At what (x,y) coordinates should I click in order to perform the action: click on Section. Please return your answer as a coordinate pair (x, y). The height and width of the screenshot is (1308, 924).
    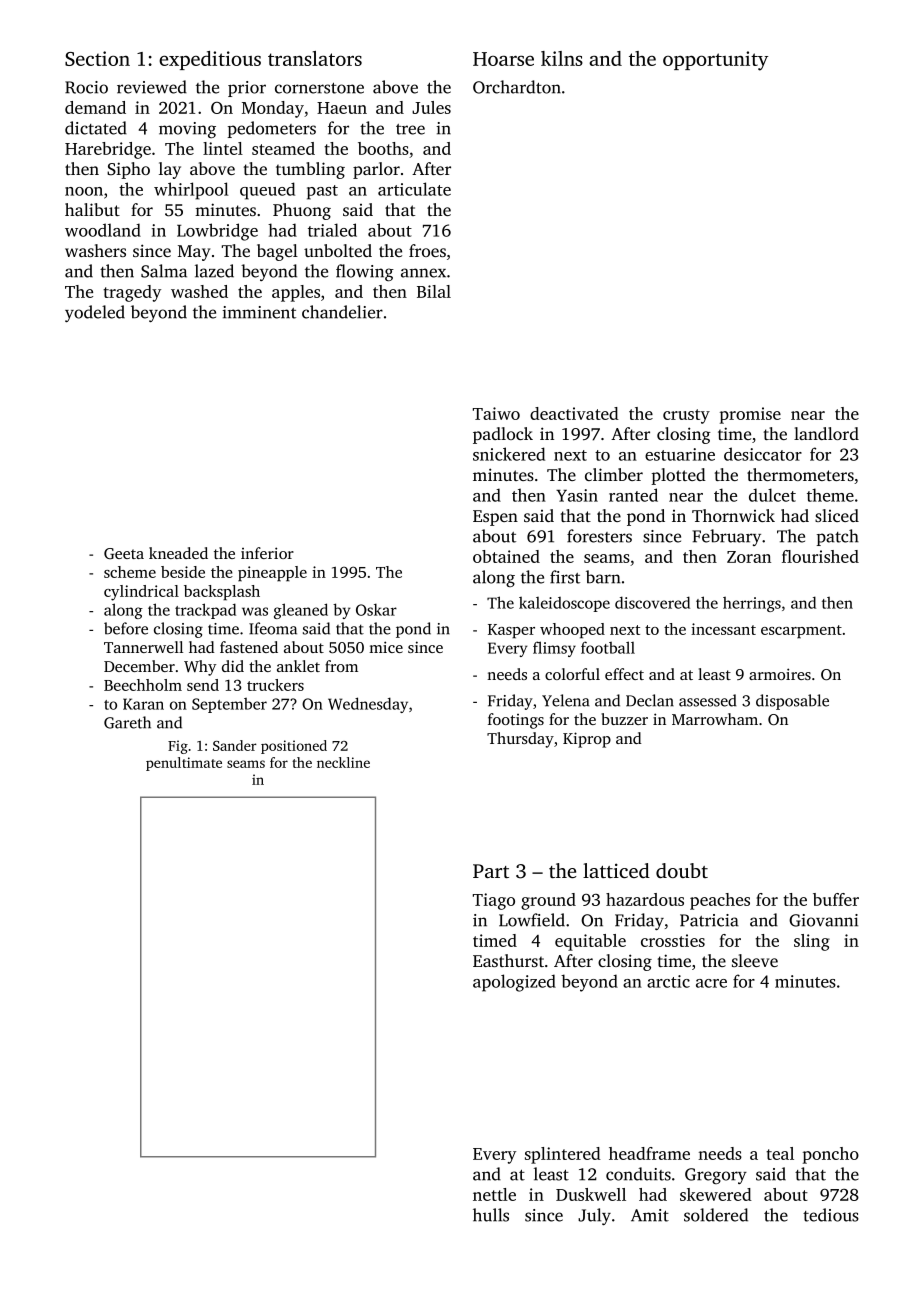
    Looking at the image, I should click on (97, 58).
